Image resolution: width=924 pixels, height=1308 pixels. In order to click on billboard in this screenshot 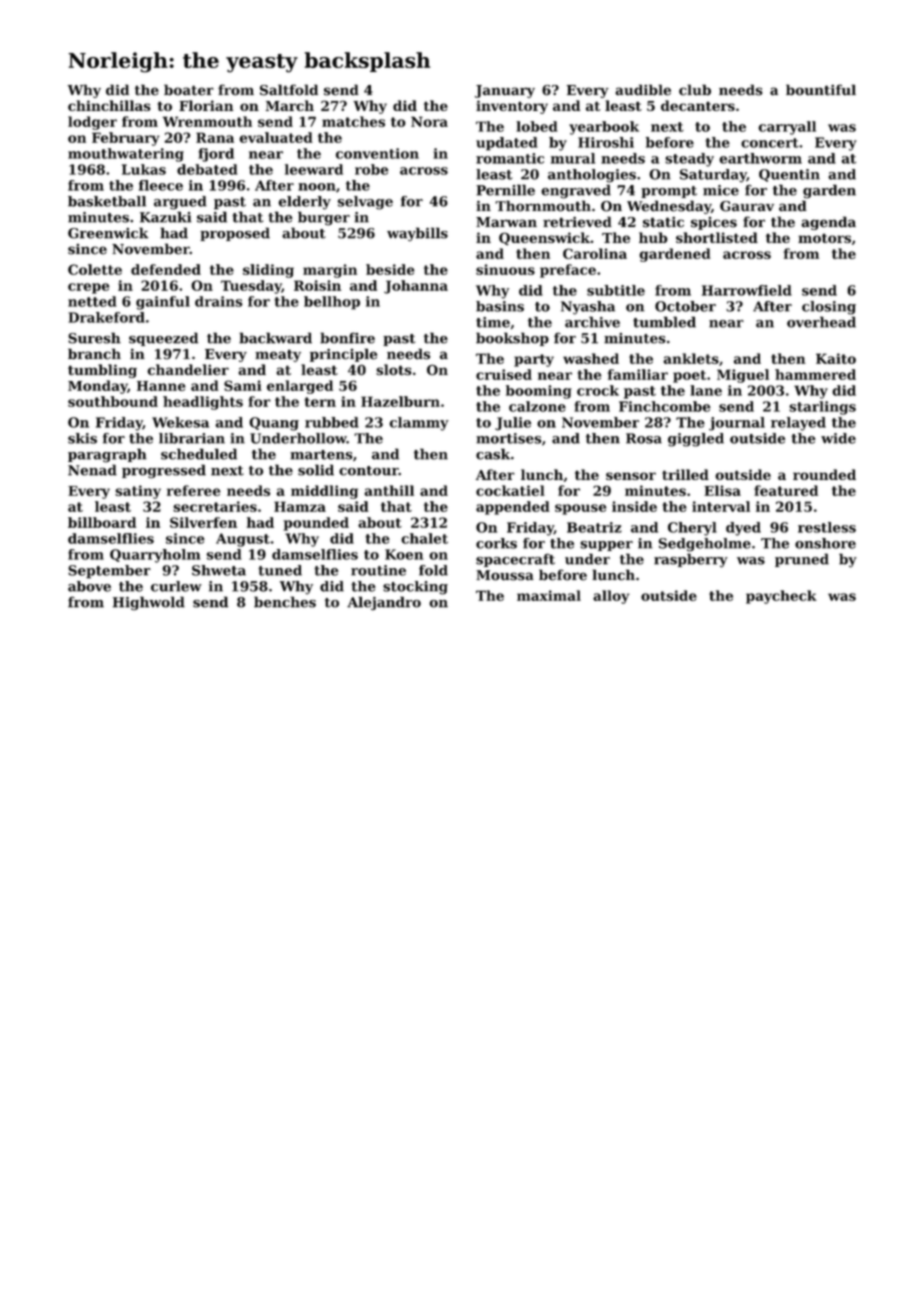, I will do `click(102, 522)`.
